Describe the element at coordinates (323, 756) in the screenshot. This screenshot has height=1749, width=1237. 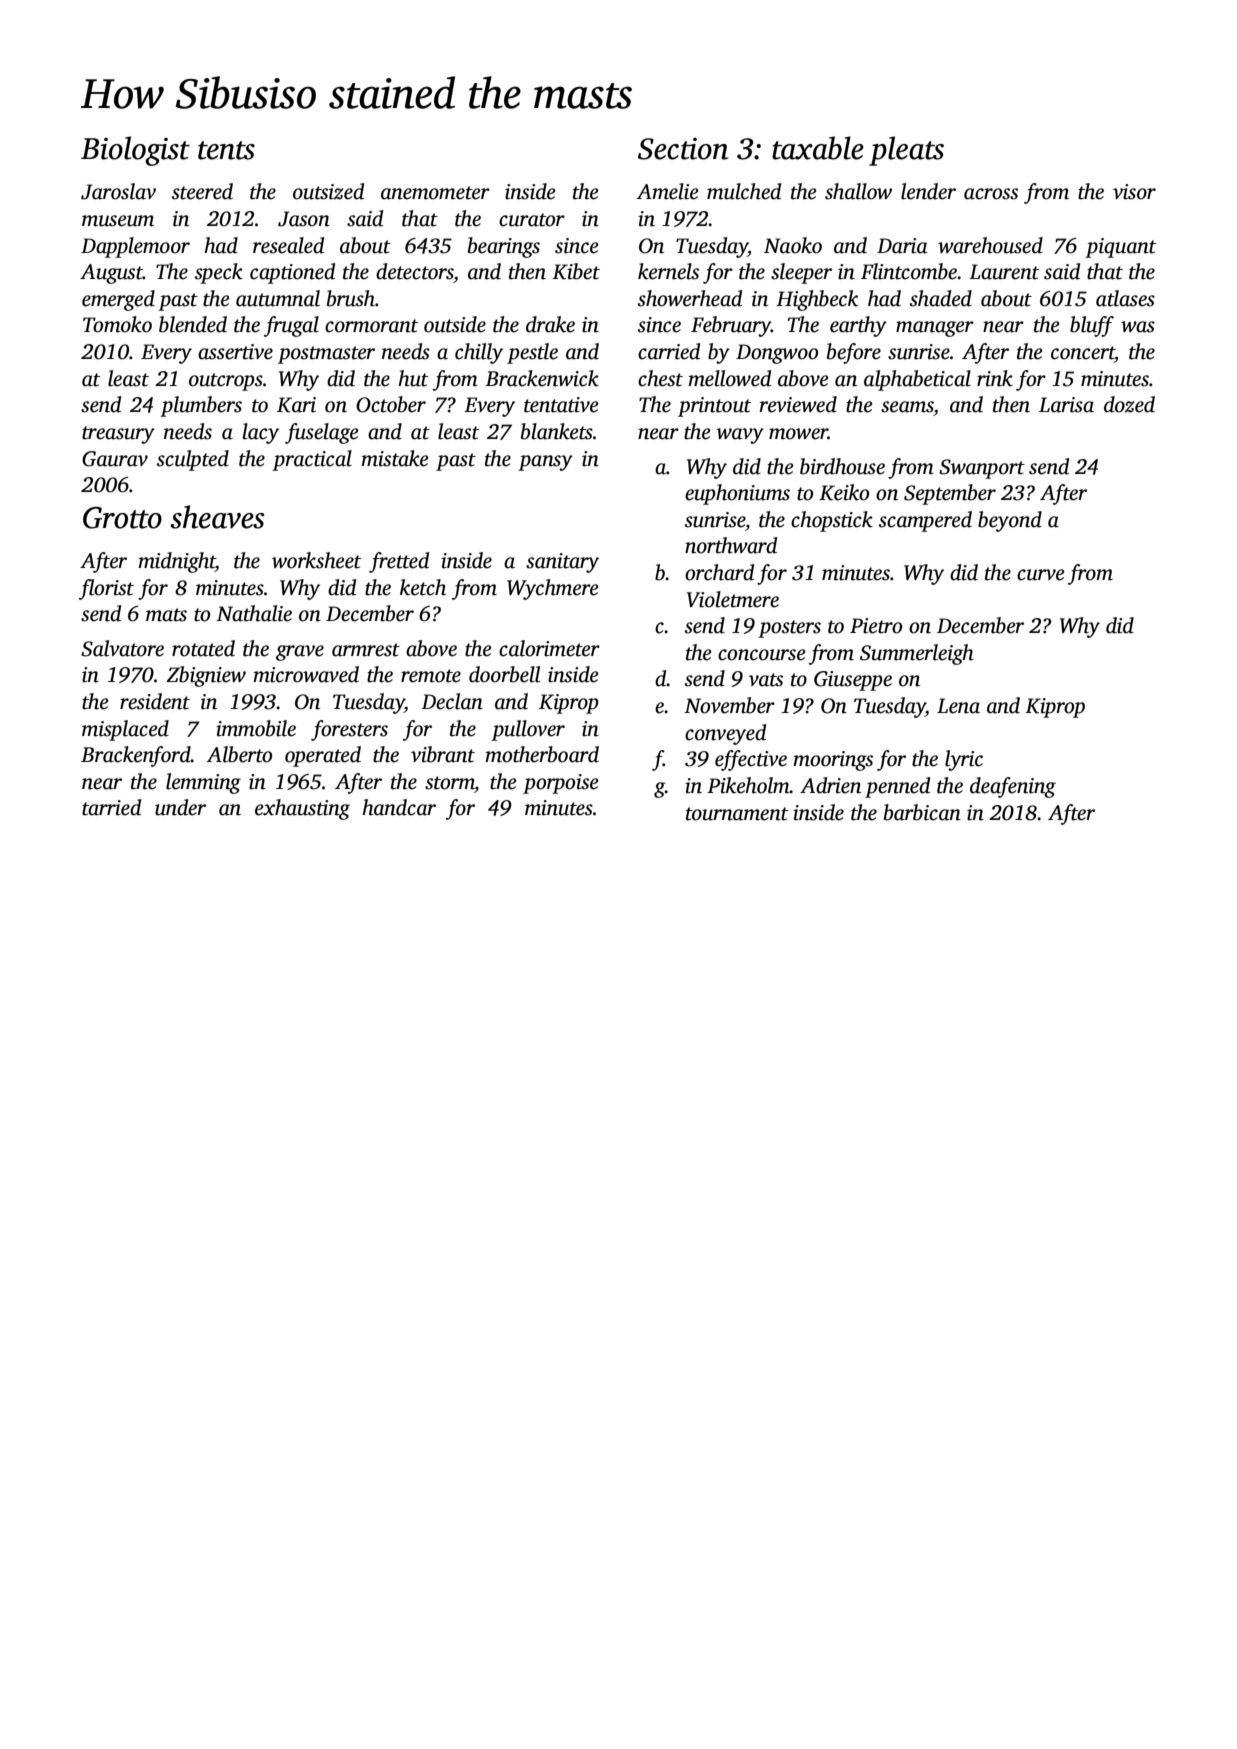
I see `operated` at that location.
